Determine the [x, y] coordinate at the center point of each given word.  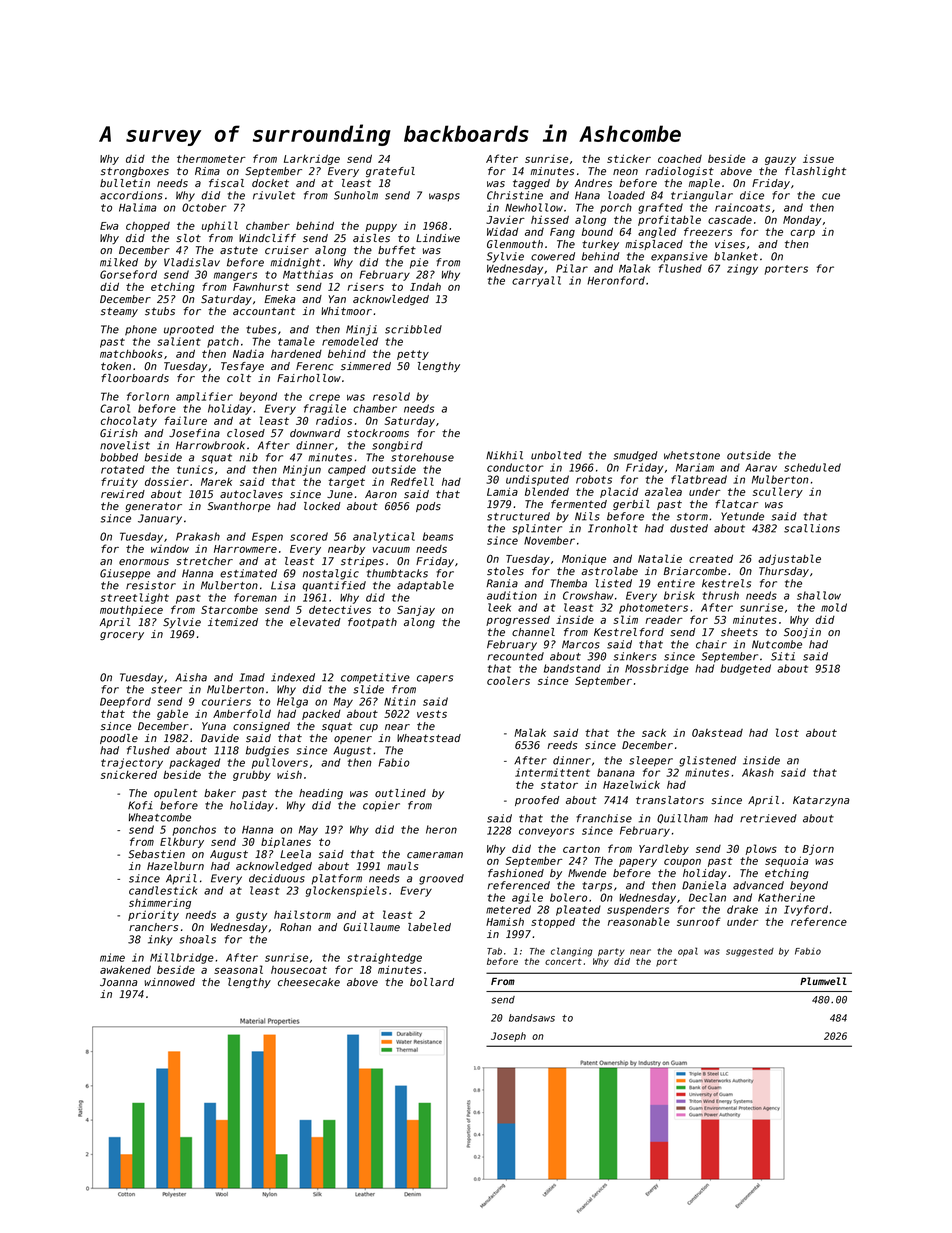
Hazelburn [175, 866]
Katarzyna [821, 801]
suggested [750, 952]
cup [369, 728]
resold [391, 396]
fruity [119, 482]
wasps [444, 197]
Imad [252, 677]
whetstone [692, 455]
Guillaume [371, 927]
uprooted [189, 330]
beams [438, 536]
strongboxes [135, 172]
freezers [708, 231]
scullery [778, 492]
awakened [125, 969]
